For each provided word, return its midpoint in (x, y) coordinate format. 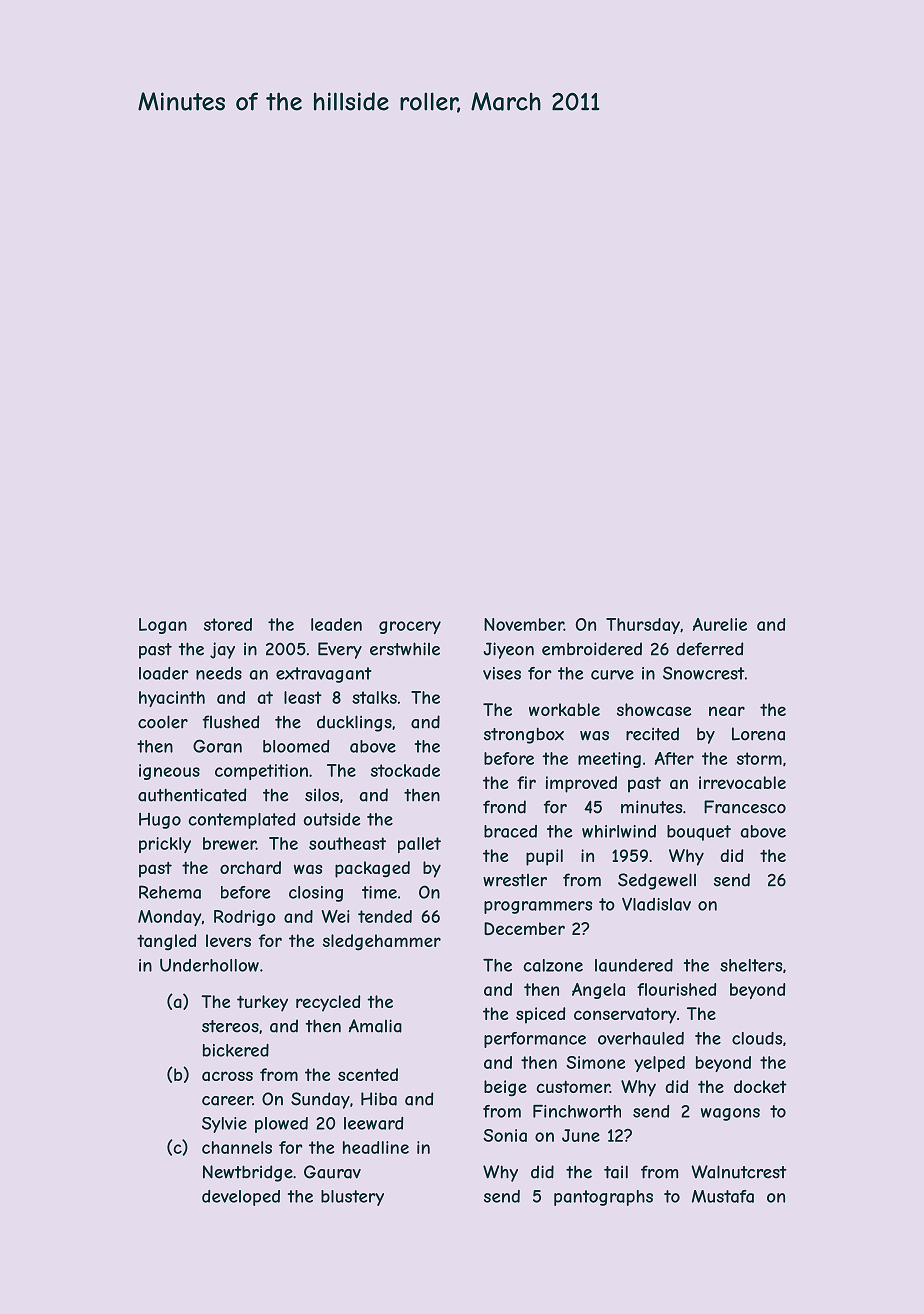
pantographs (603, 1198)
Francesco (745, 807)
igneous (169, 772)
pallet (419, 845)
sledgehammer (382, 942)
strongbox (524, 735)
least (303, 697)
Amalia (375, 1026)
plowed (281, 1125)
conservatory (625, 1016)
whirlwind (619, 831)
